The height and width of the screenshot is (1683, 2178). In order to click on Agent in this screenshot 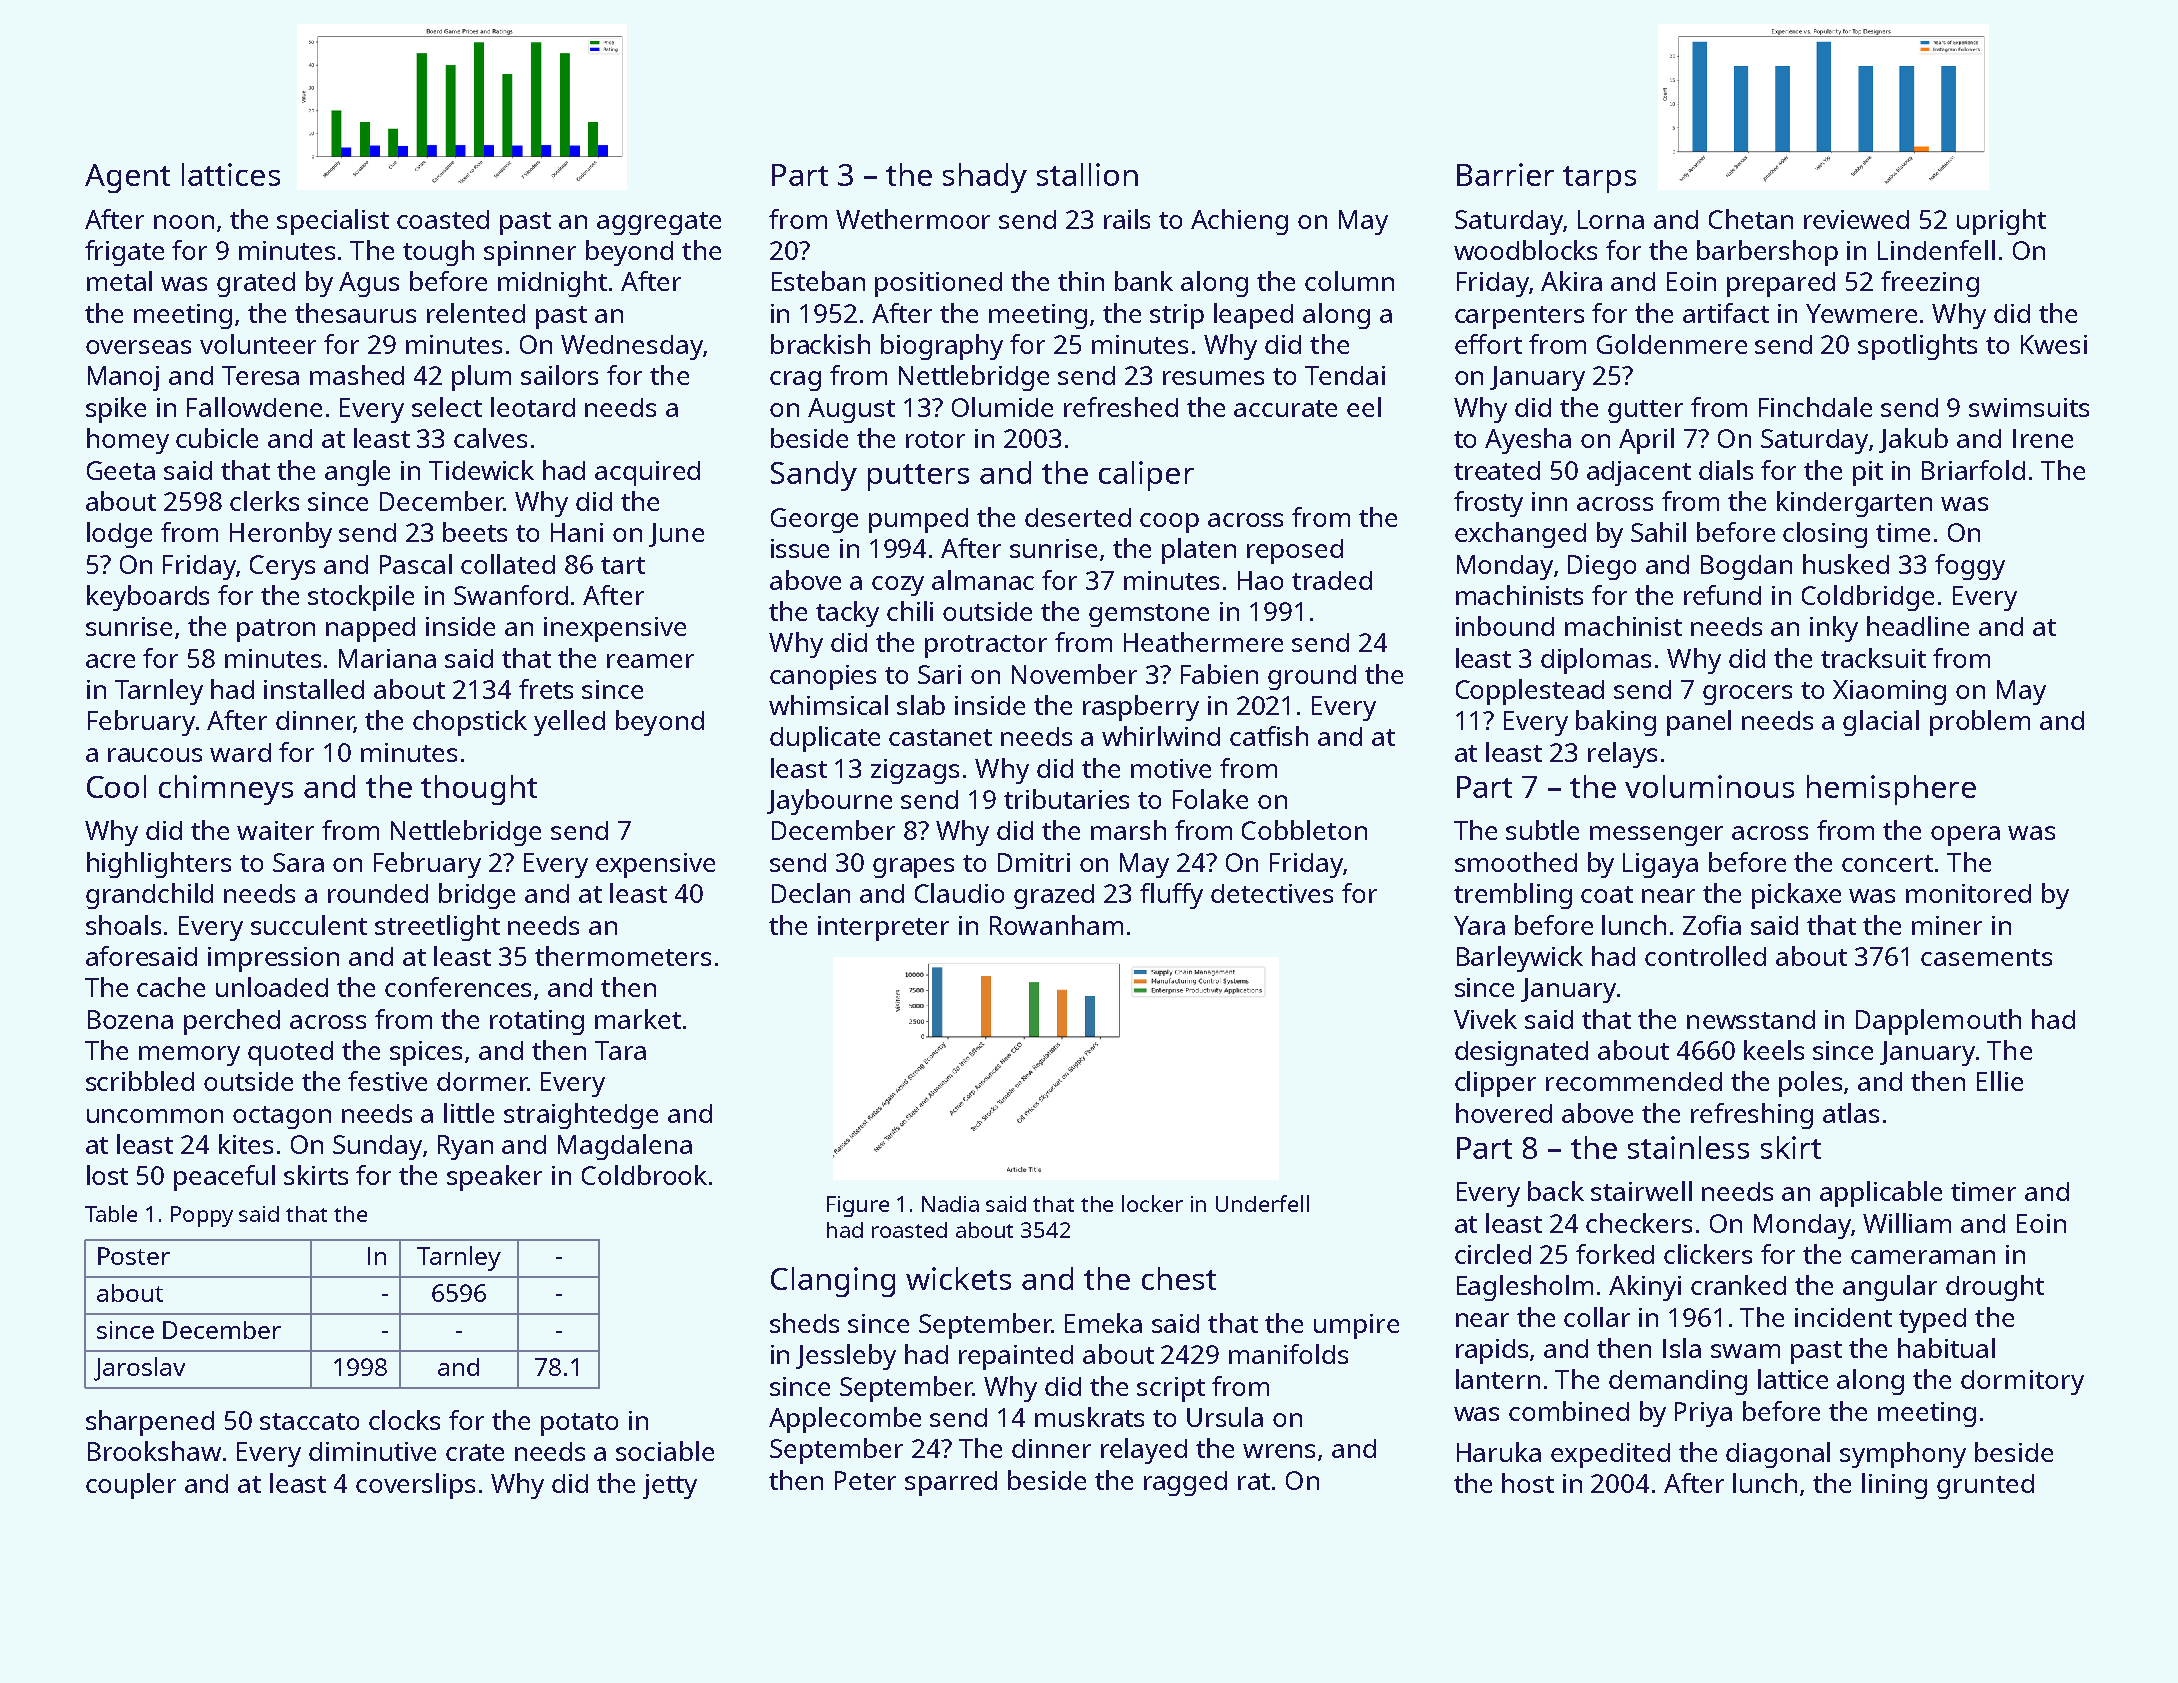, I will do `click(127, 178)`.
